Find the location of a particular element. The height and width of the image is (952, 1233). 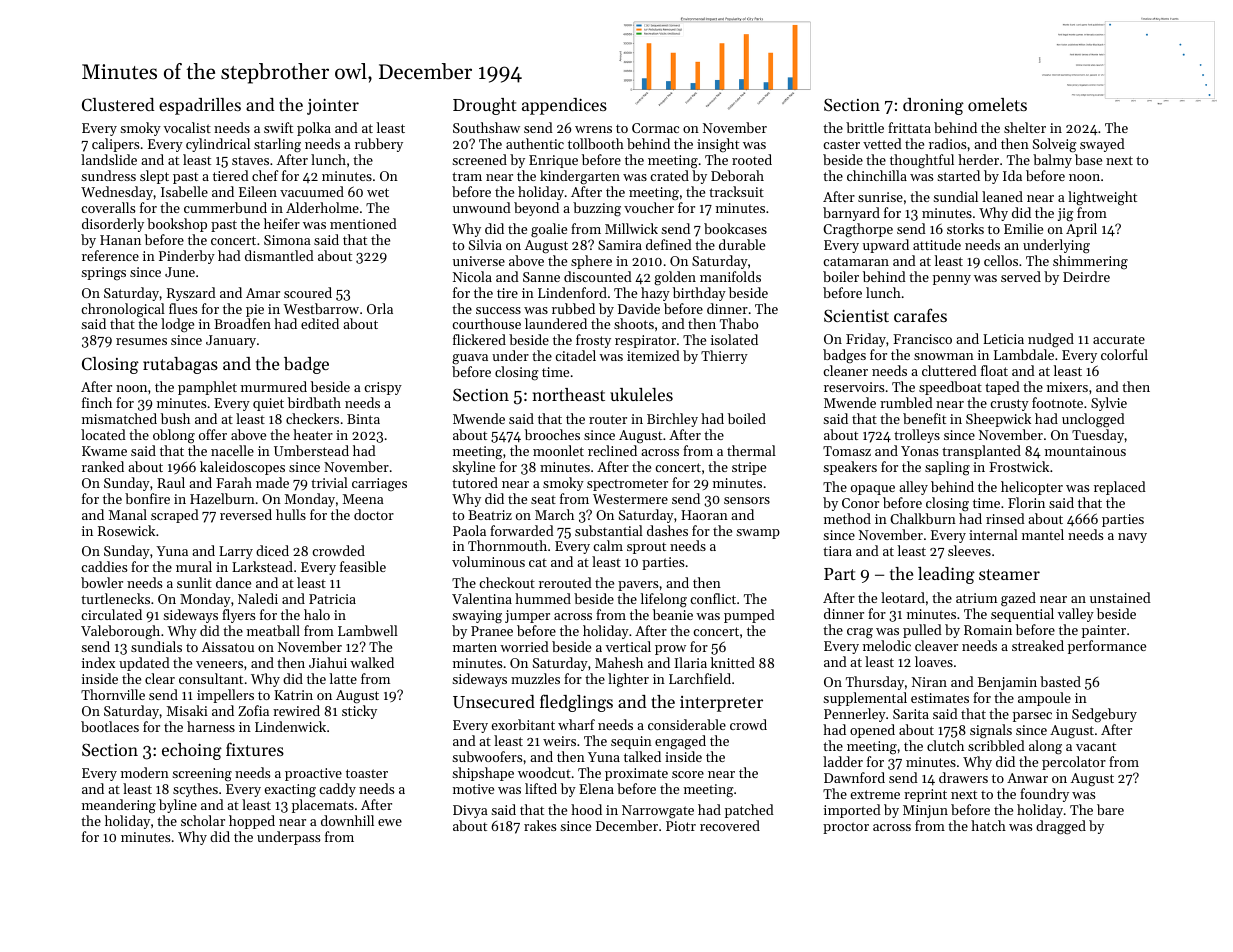

Lindenwick is located at coordinates (290, 726).
